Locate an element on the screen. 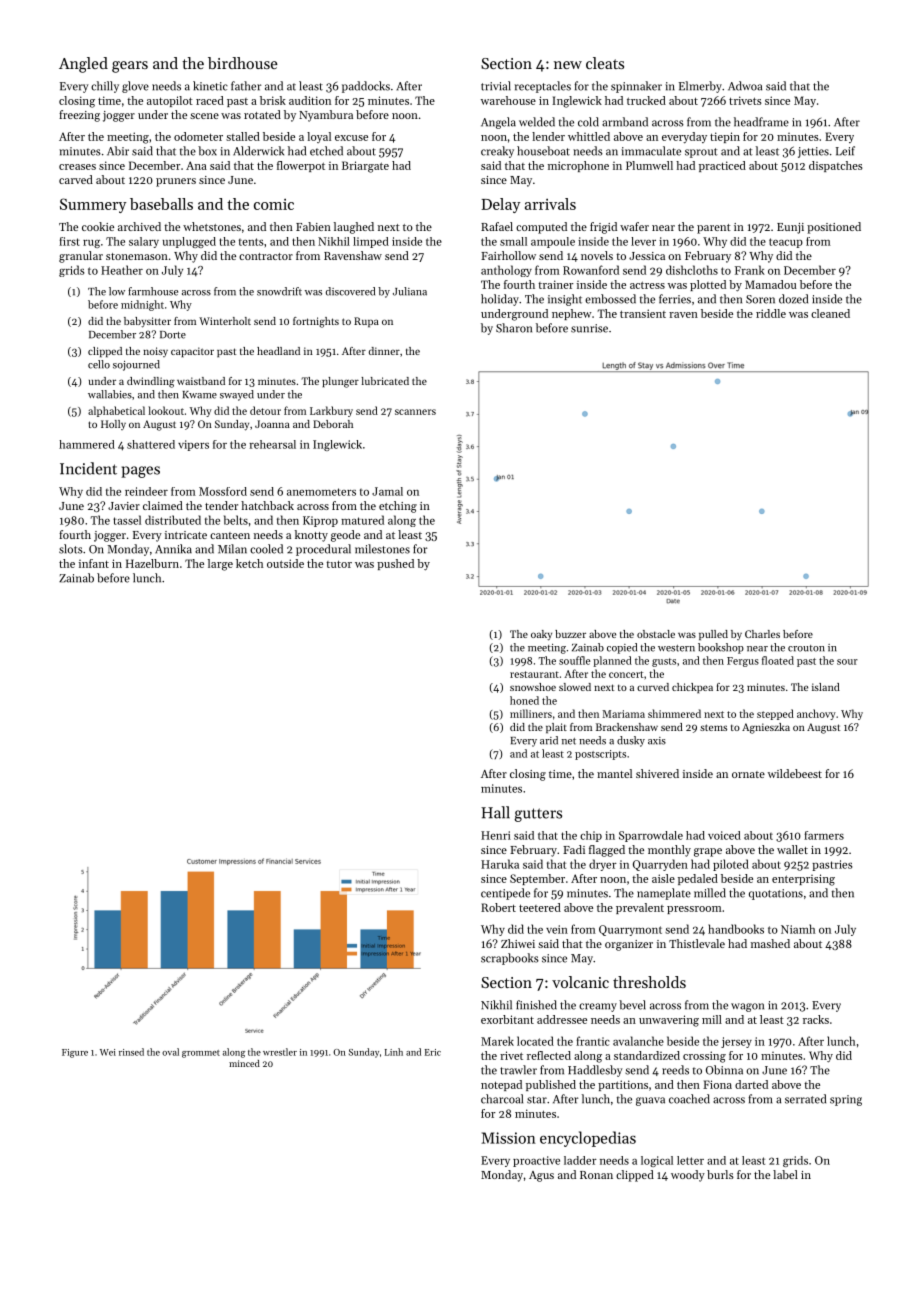  Niamh is located at coordinates (798, 929).
